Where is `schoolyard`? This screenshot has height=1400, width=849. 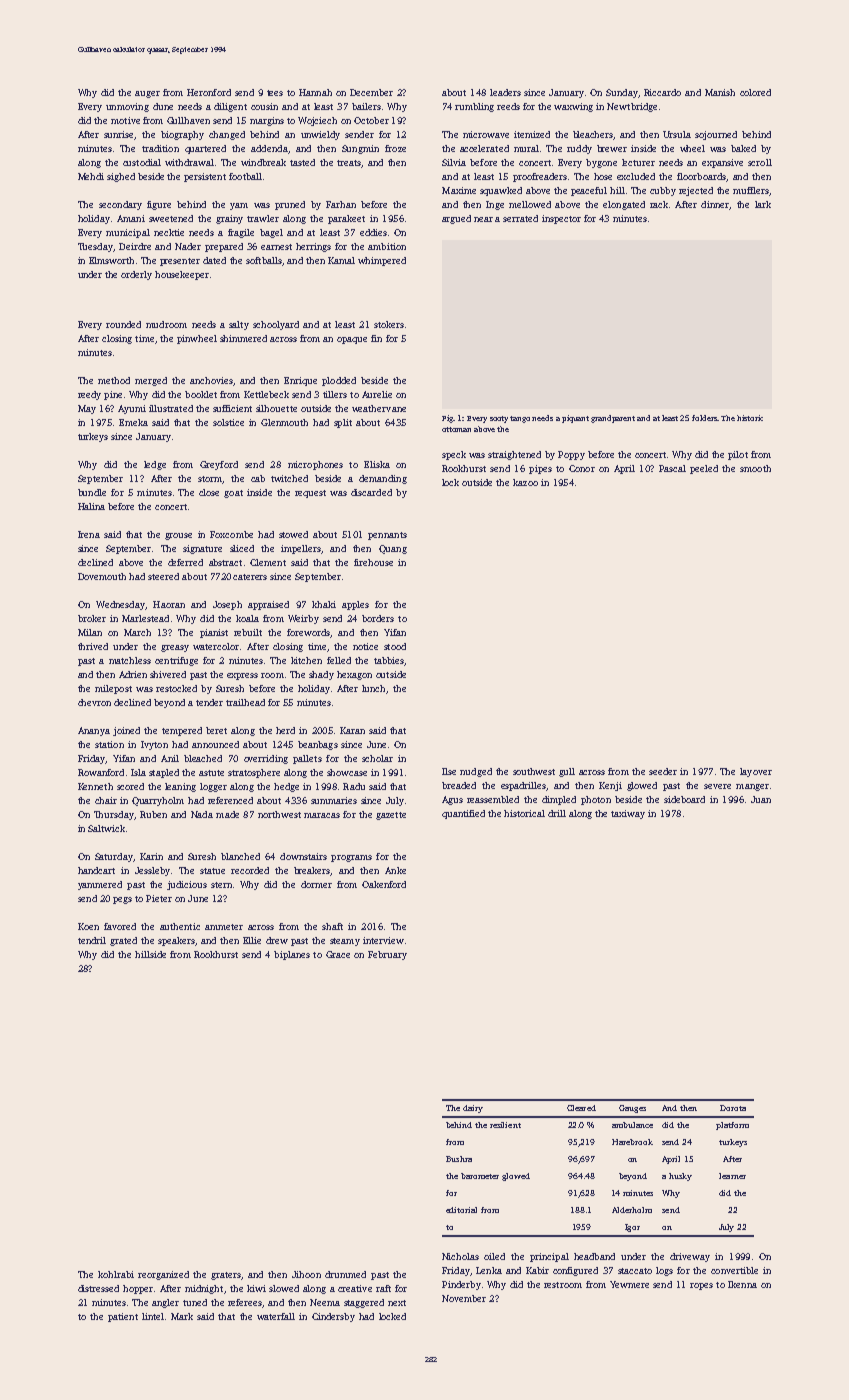
schoolyard is located at coordinates (276, 325).
